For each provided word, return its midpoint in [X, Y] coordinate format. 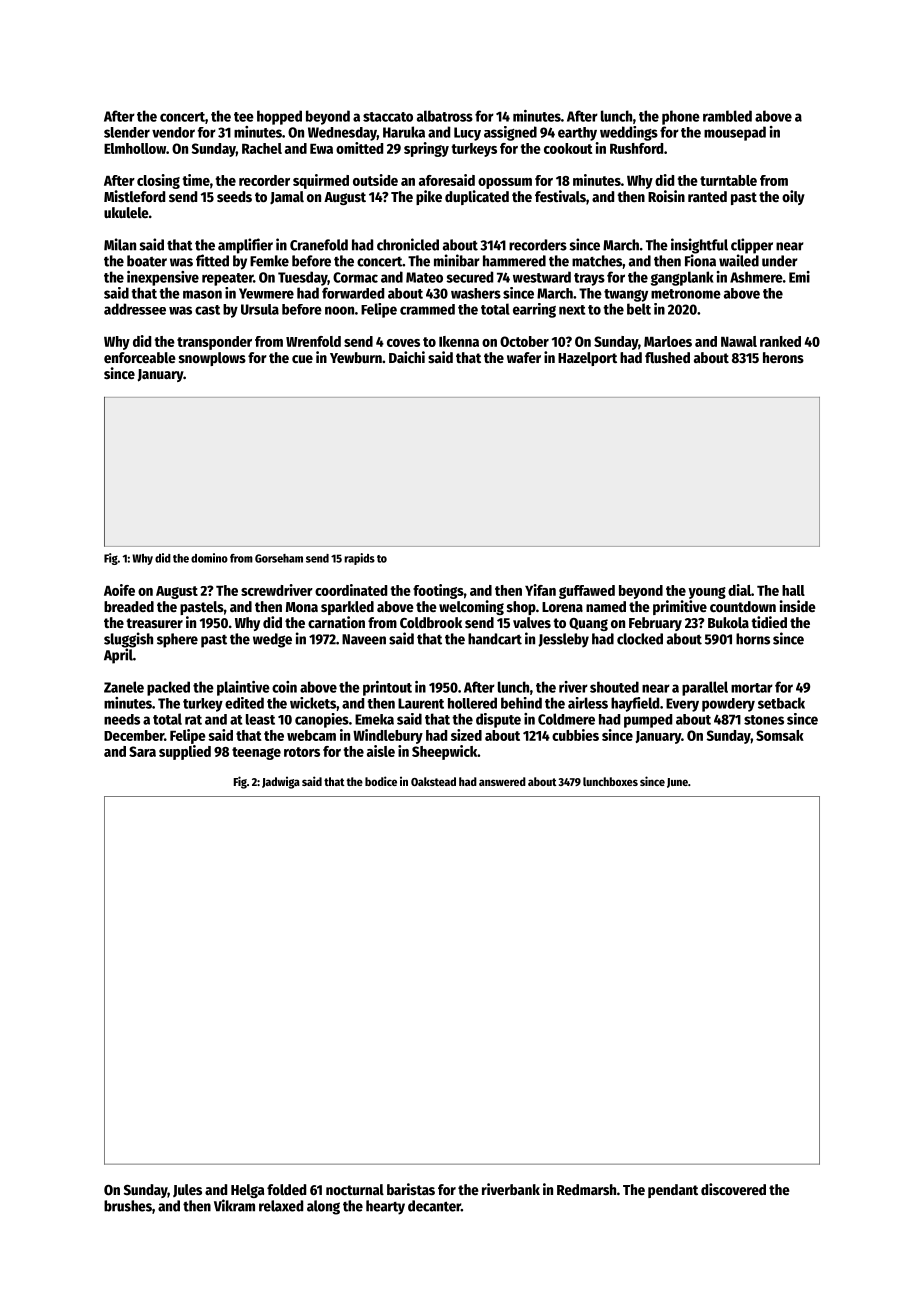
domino [209, 558]
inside [798, 606]
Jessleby [563, 640]
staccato [388, 117]
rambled [727, 116]
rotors [302, 752]
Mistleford [134, 196]
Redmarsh [586, 1189]
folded [286, 1189]
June [677, 783]
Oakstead [433, 781]
